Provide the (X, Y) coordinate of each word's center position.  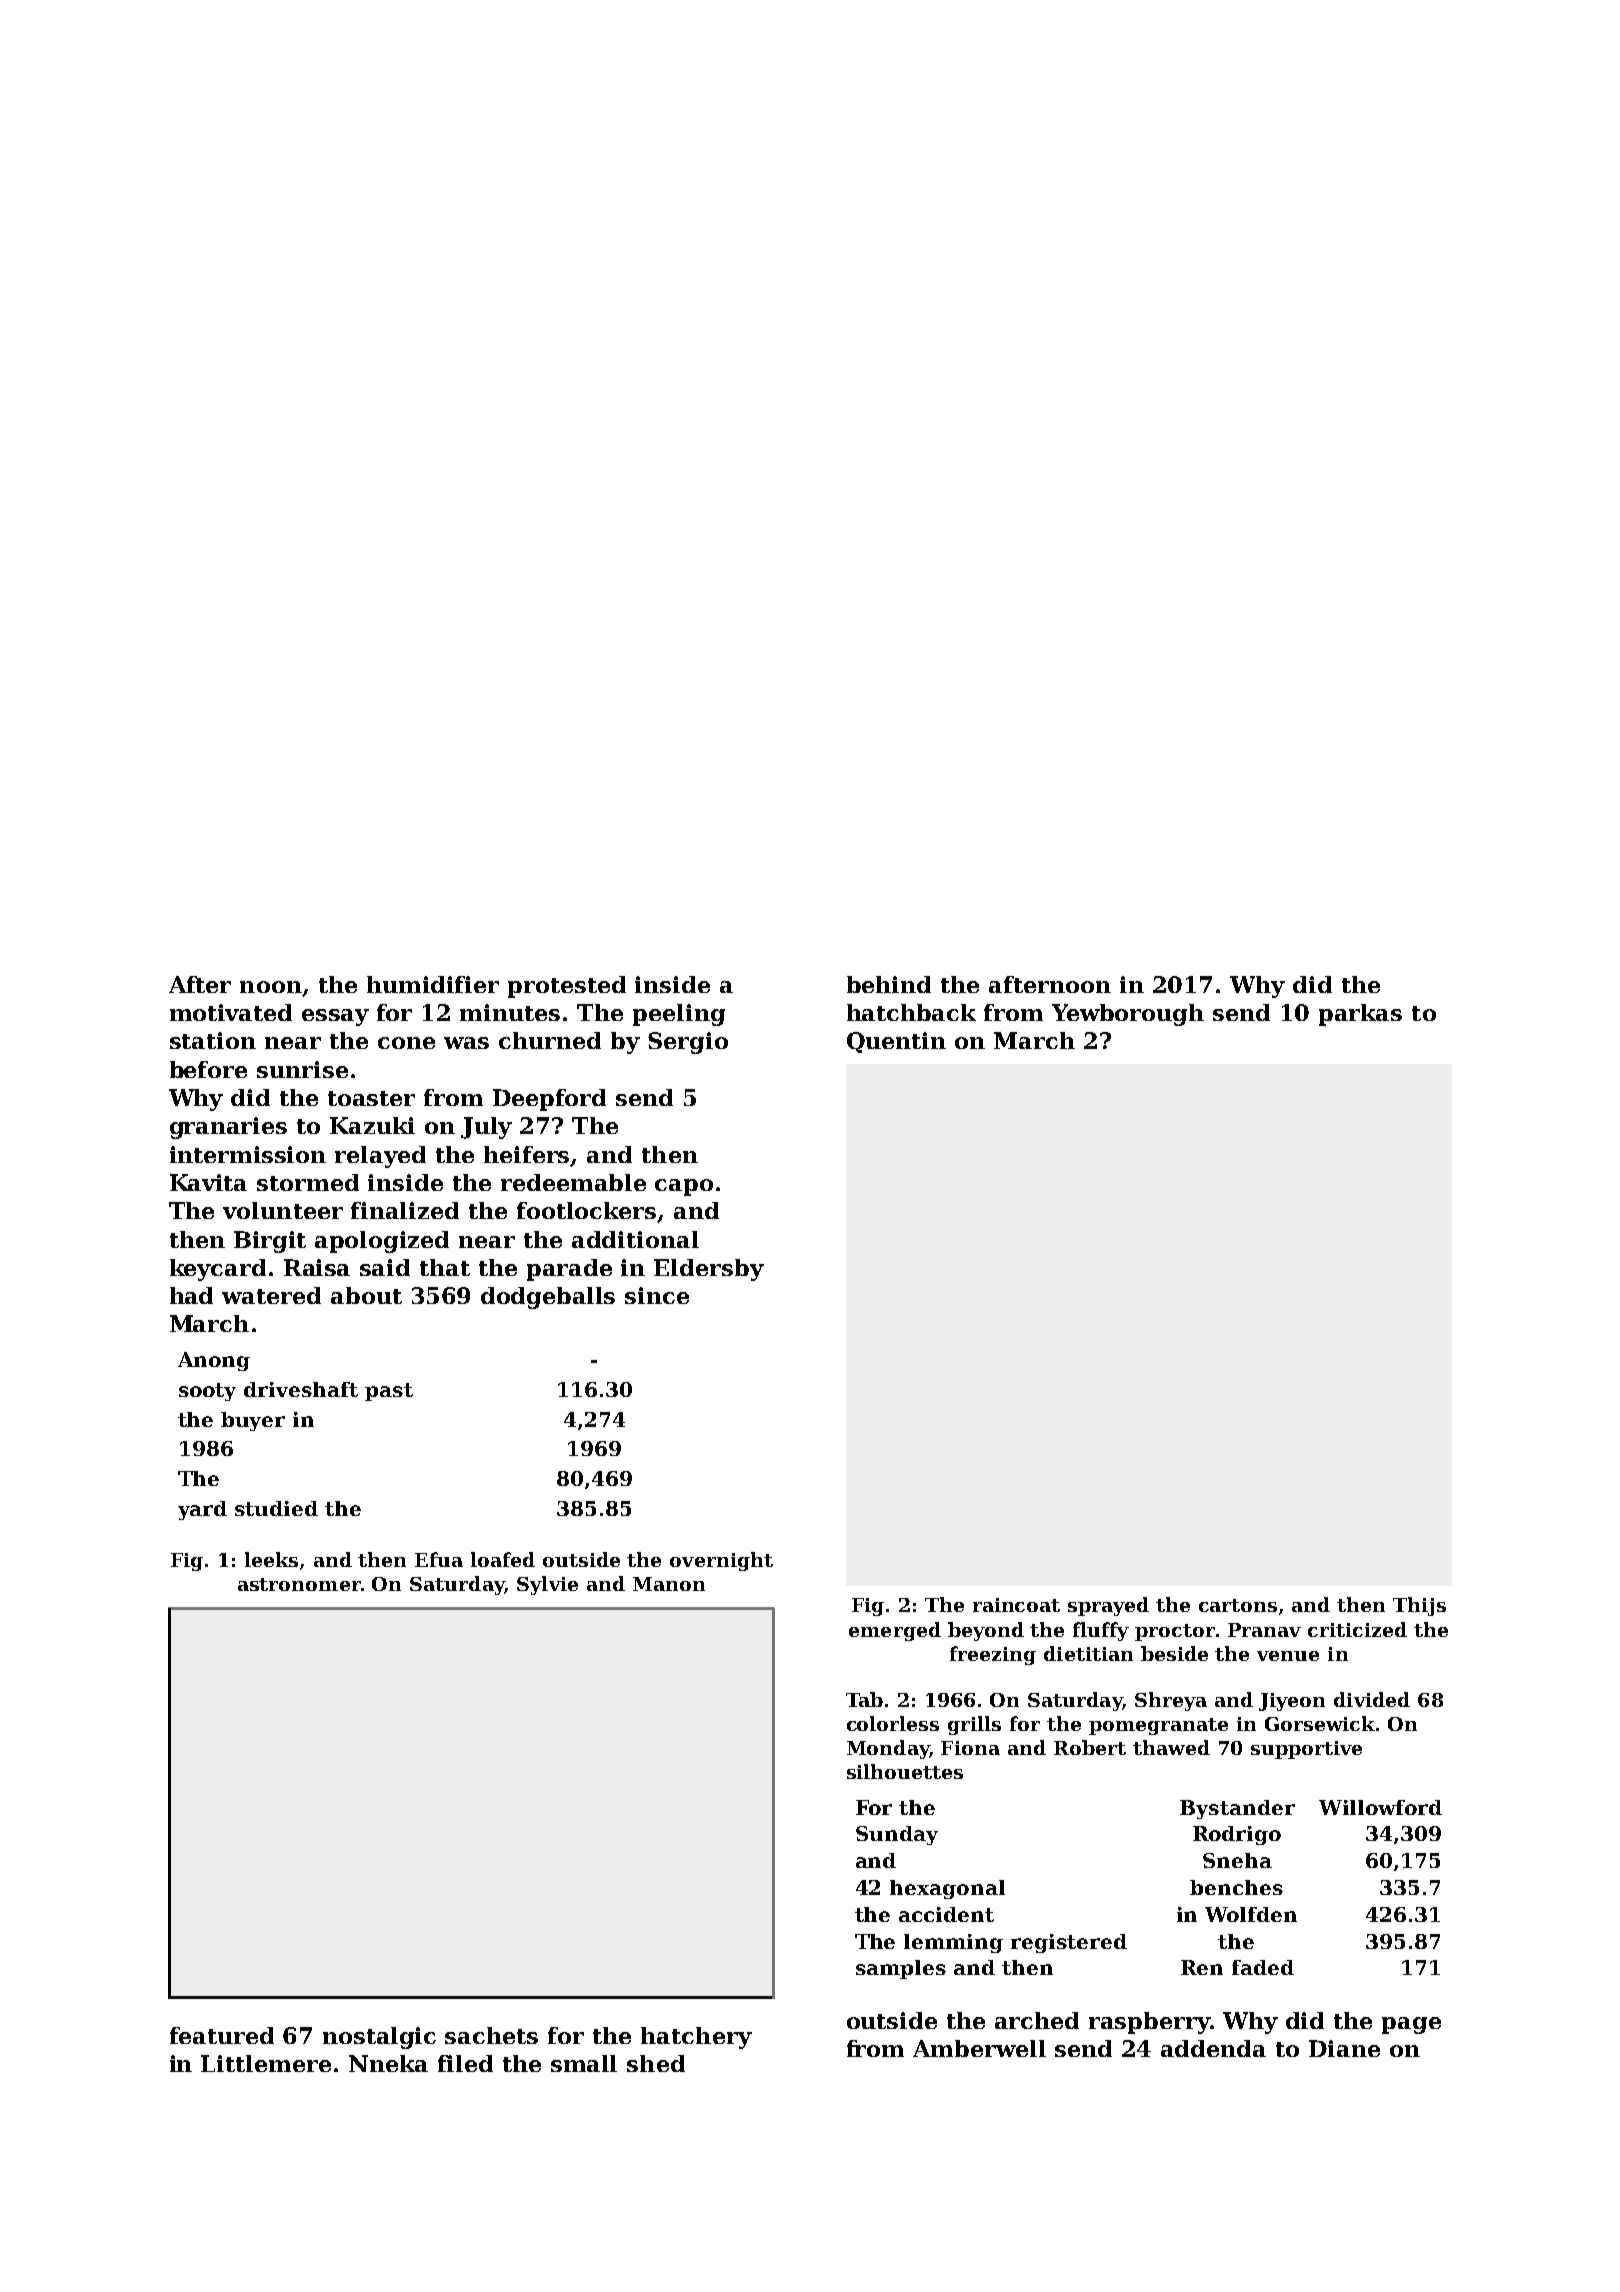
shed (656, 2063)
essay (335, 1017)
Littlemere (266, 2063)
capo (684, 1187)
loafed (503, 1559)
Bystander (1237, 1809)
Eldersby (709, 1270)
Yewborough (1128, 1015)
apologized (382, 1242)
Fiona (970, 1748)
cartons (1238, 1605)
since (657, 1295)
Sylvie (547, 1585)
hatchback (911, 1012)
